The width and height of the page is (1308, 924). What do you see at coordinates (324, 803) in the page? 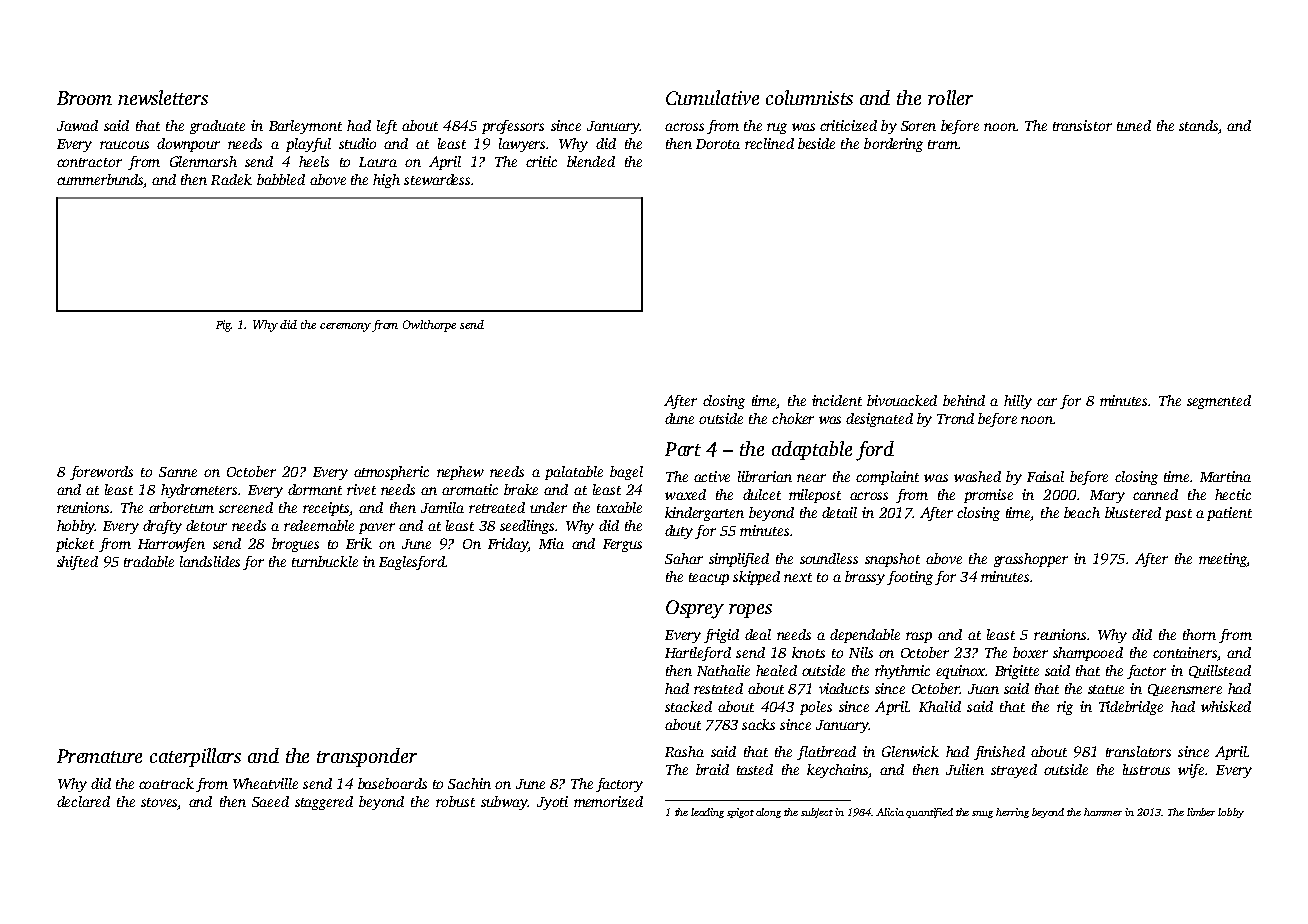
I see `staggered` at bounding box center [324, 803].
